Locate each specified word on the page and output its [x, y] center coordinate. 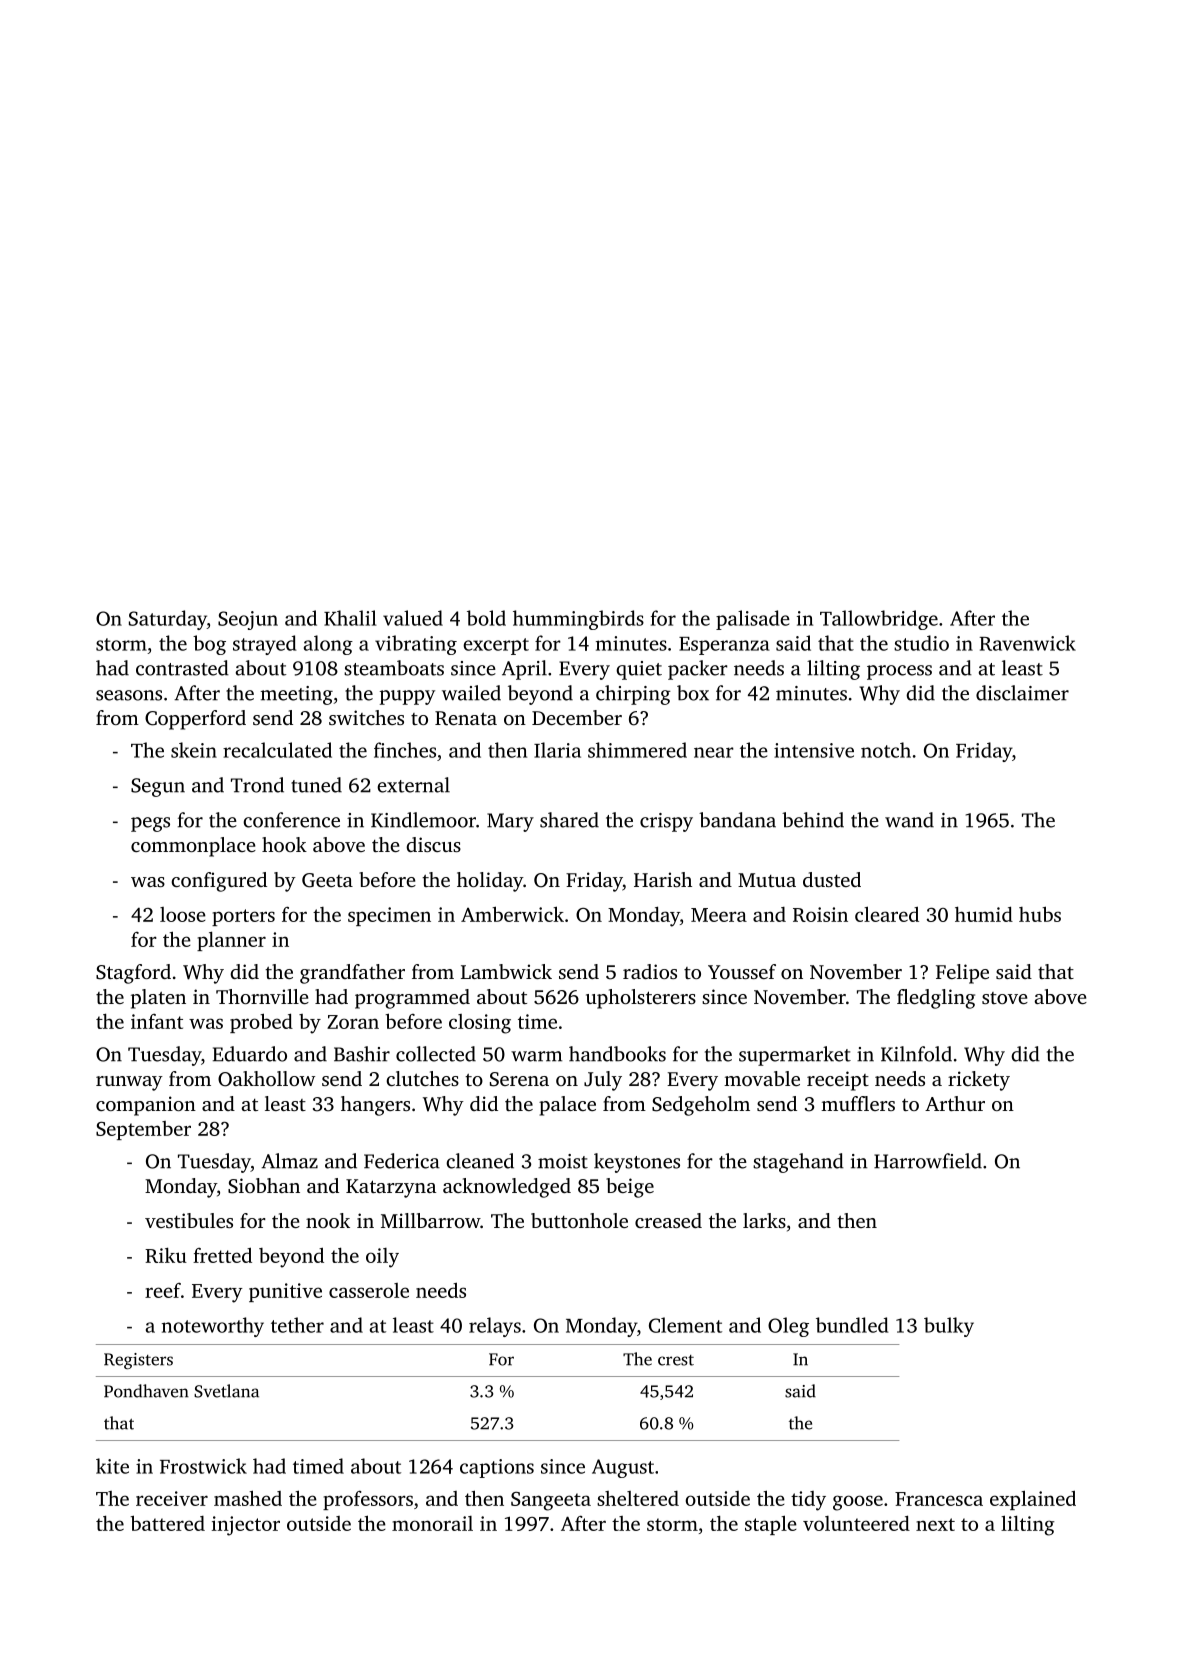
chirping [633, 695]
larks [764, 1220]
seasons [129, 695]
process [899, 672]
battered [167, 1523]
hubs [1040, 914]
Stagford [133, 974]
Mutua [767, 880]
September [143, 1130]
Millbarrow [430, 1220]
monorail [432, 1523]
